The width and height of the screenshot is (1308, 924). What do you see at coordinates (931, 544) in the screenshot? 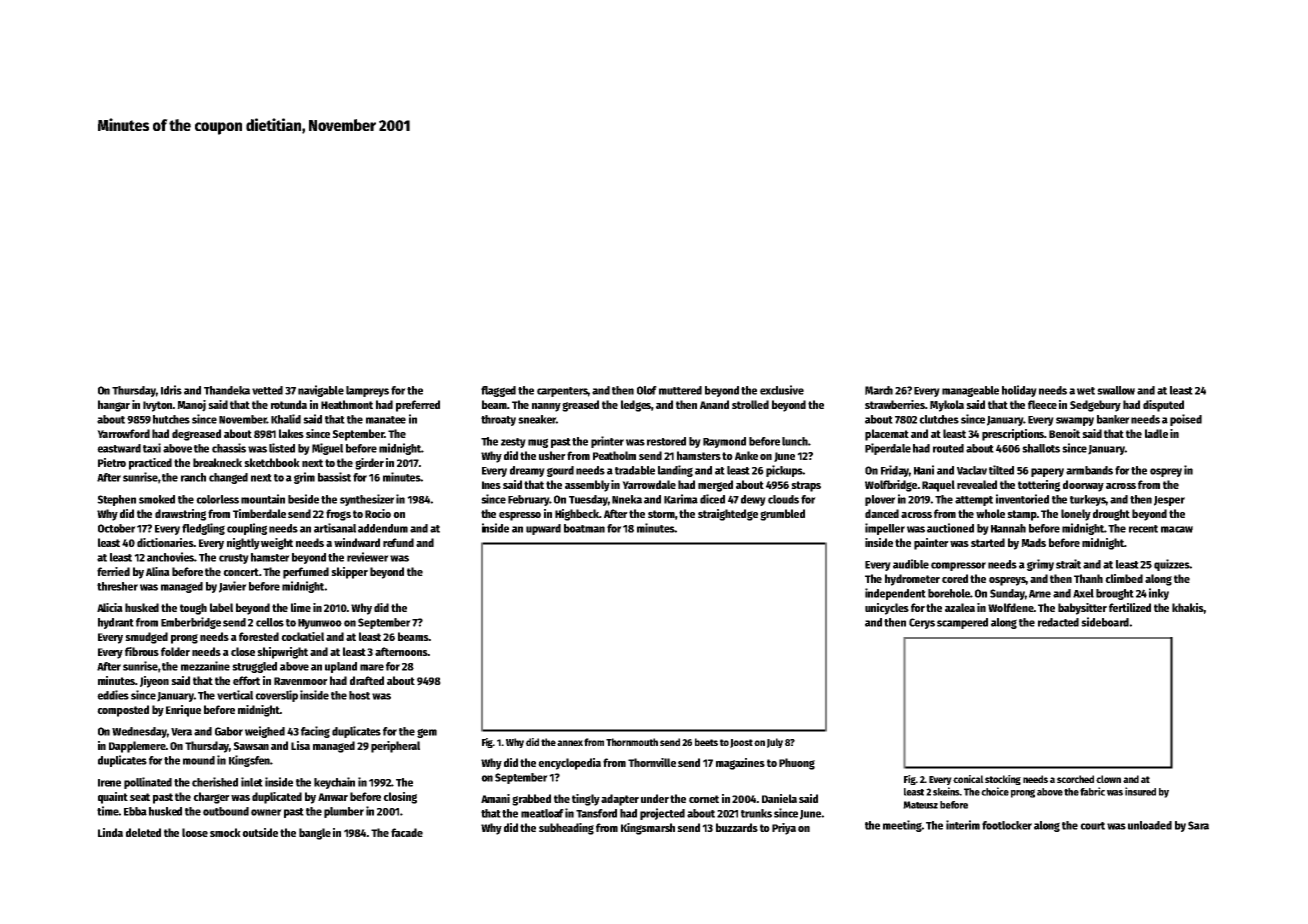
I see `painter` at bounding box center [931, 544].
